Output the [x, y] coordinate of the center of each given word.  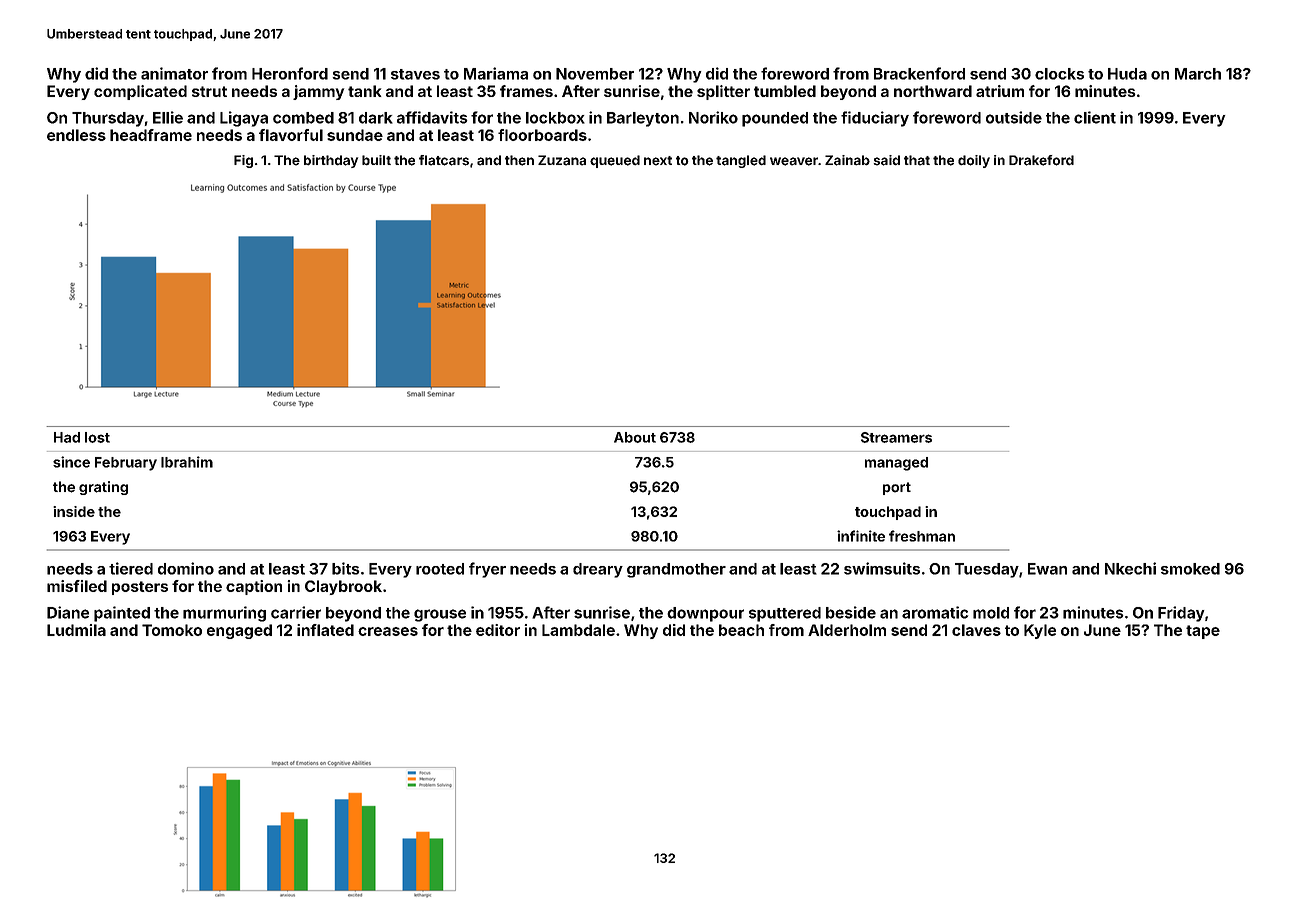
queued [615, 161]
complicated [140, 92]
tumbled [785, 91]
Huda [1127, 74]
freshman [922, 536]
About [635, 437]
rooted [440, 569]
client [1095, 117]
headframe [151, 135]
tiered [131, 568]
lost [97, 437]
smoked [1190, 569]
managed [896, 464]
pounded [775, 119]
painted [122, 614]
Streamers [896, 437]
